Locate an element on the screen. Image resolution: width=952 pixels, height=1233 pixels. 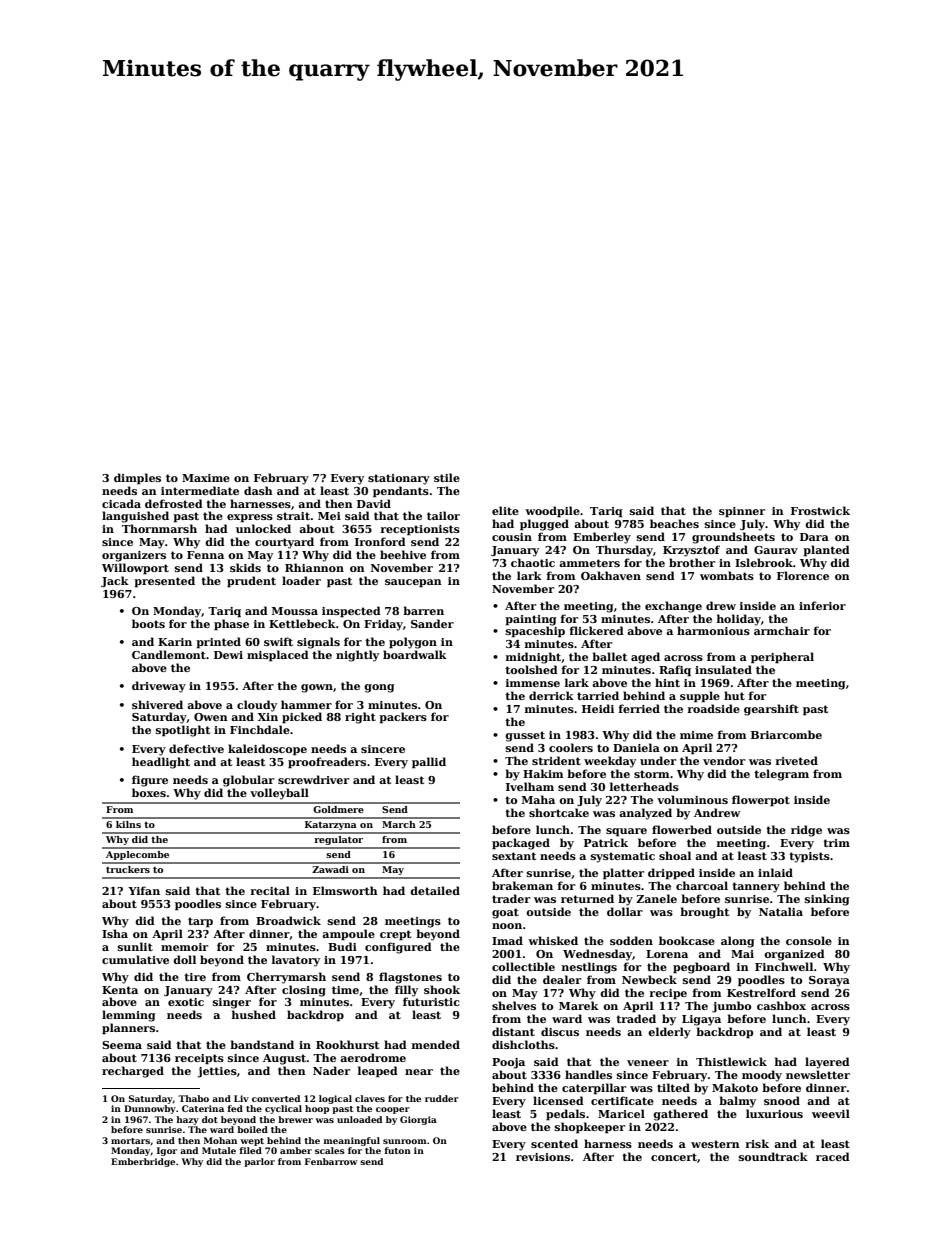
dealer is located at coordinates (562, 979).
